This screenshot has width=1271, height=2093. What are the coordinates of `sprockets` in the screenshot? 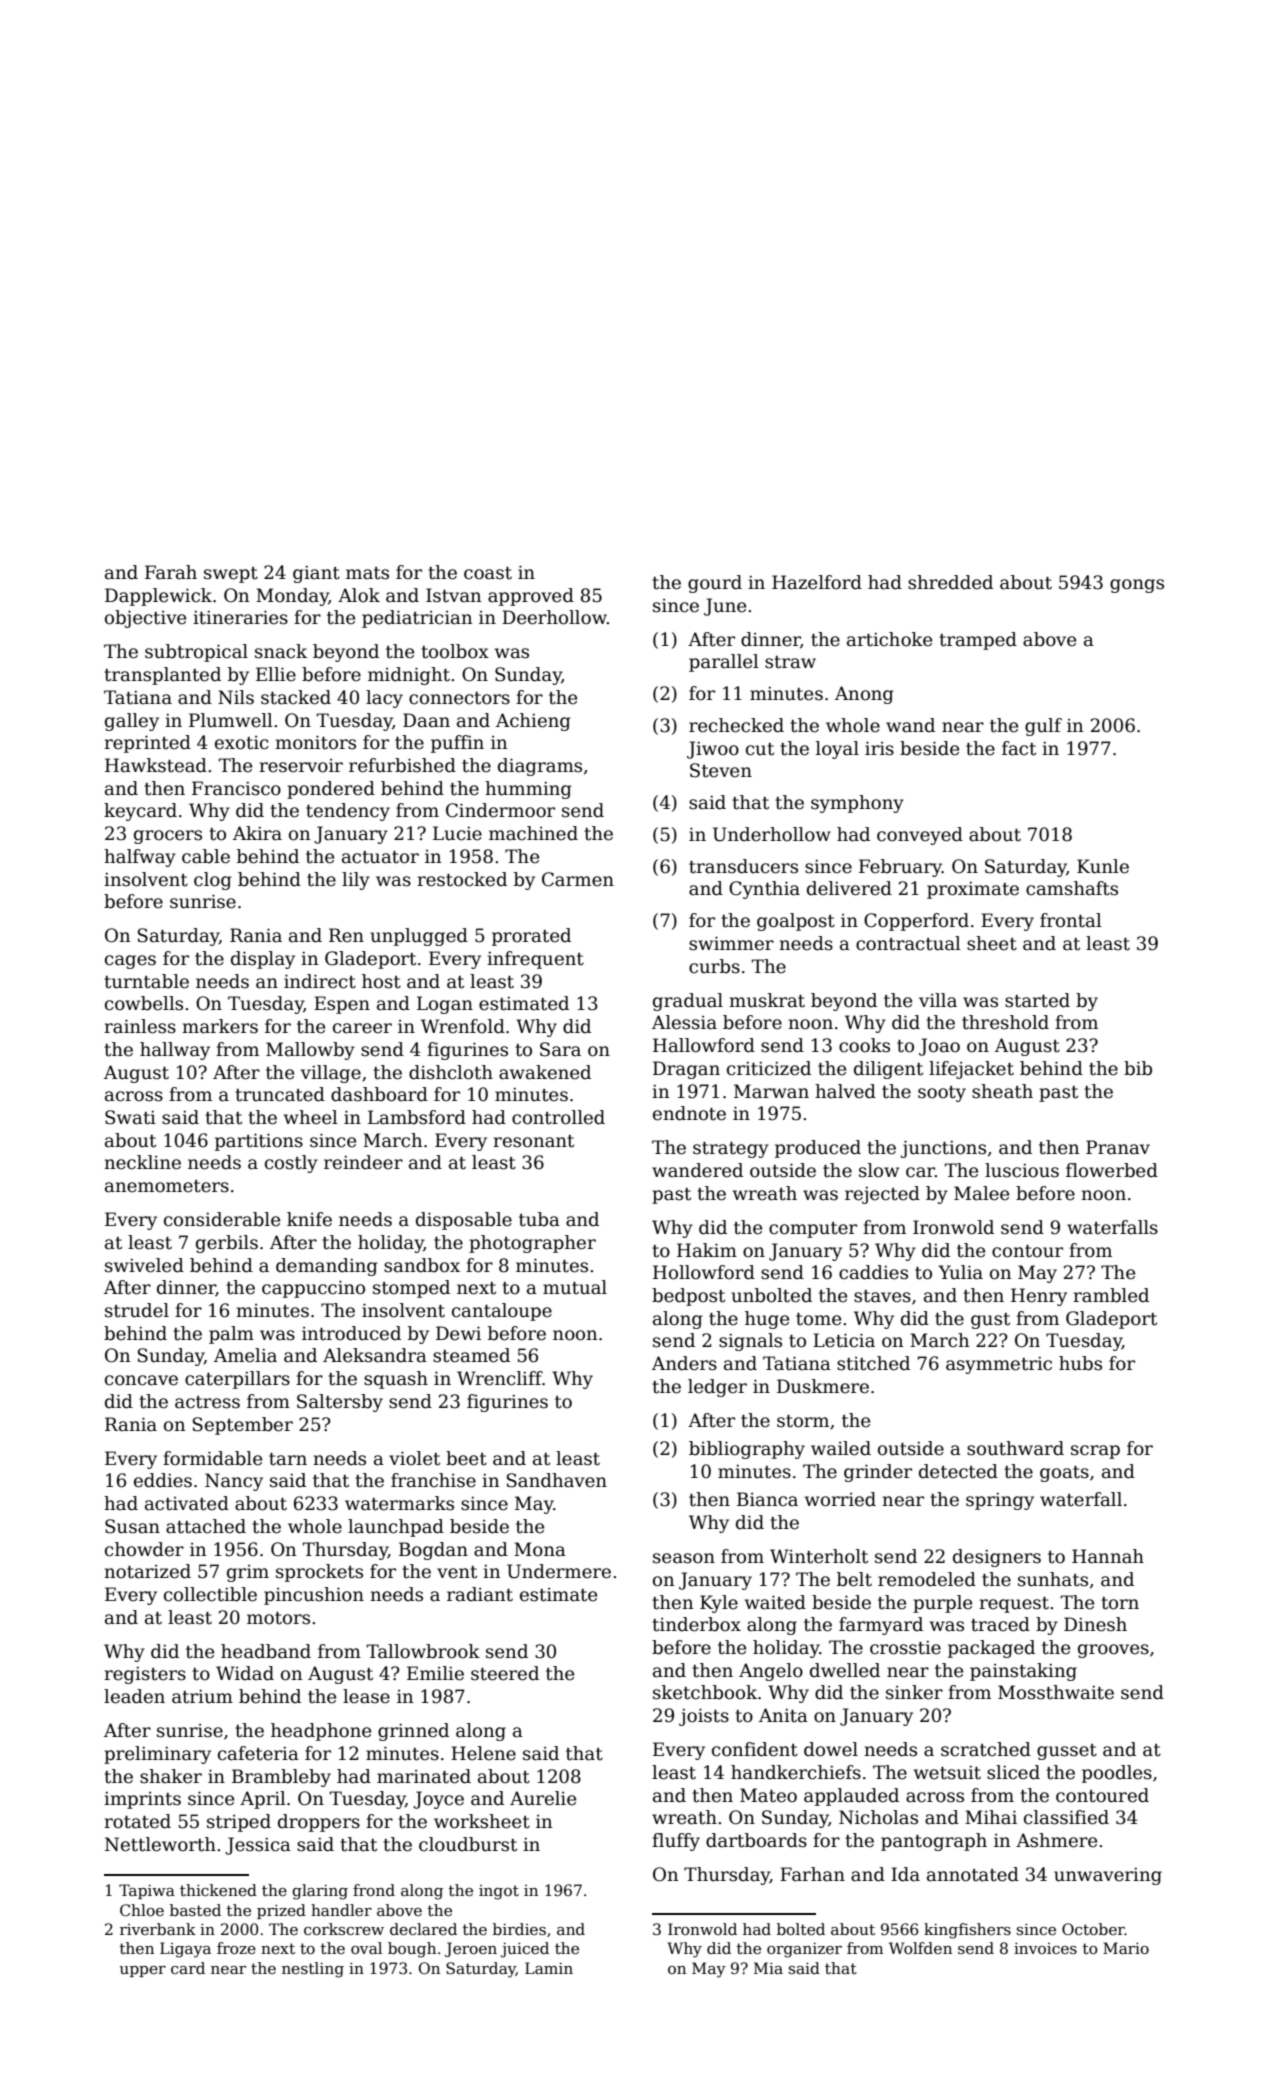 It's located at (319, 1573).
